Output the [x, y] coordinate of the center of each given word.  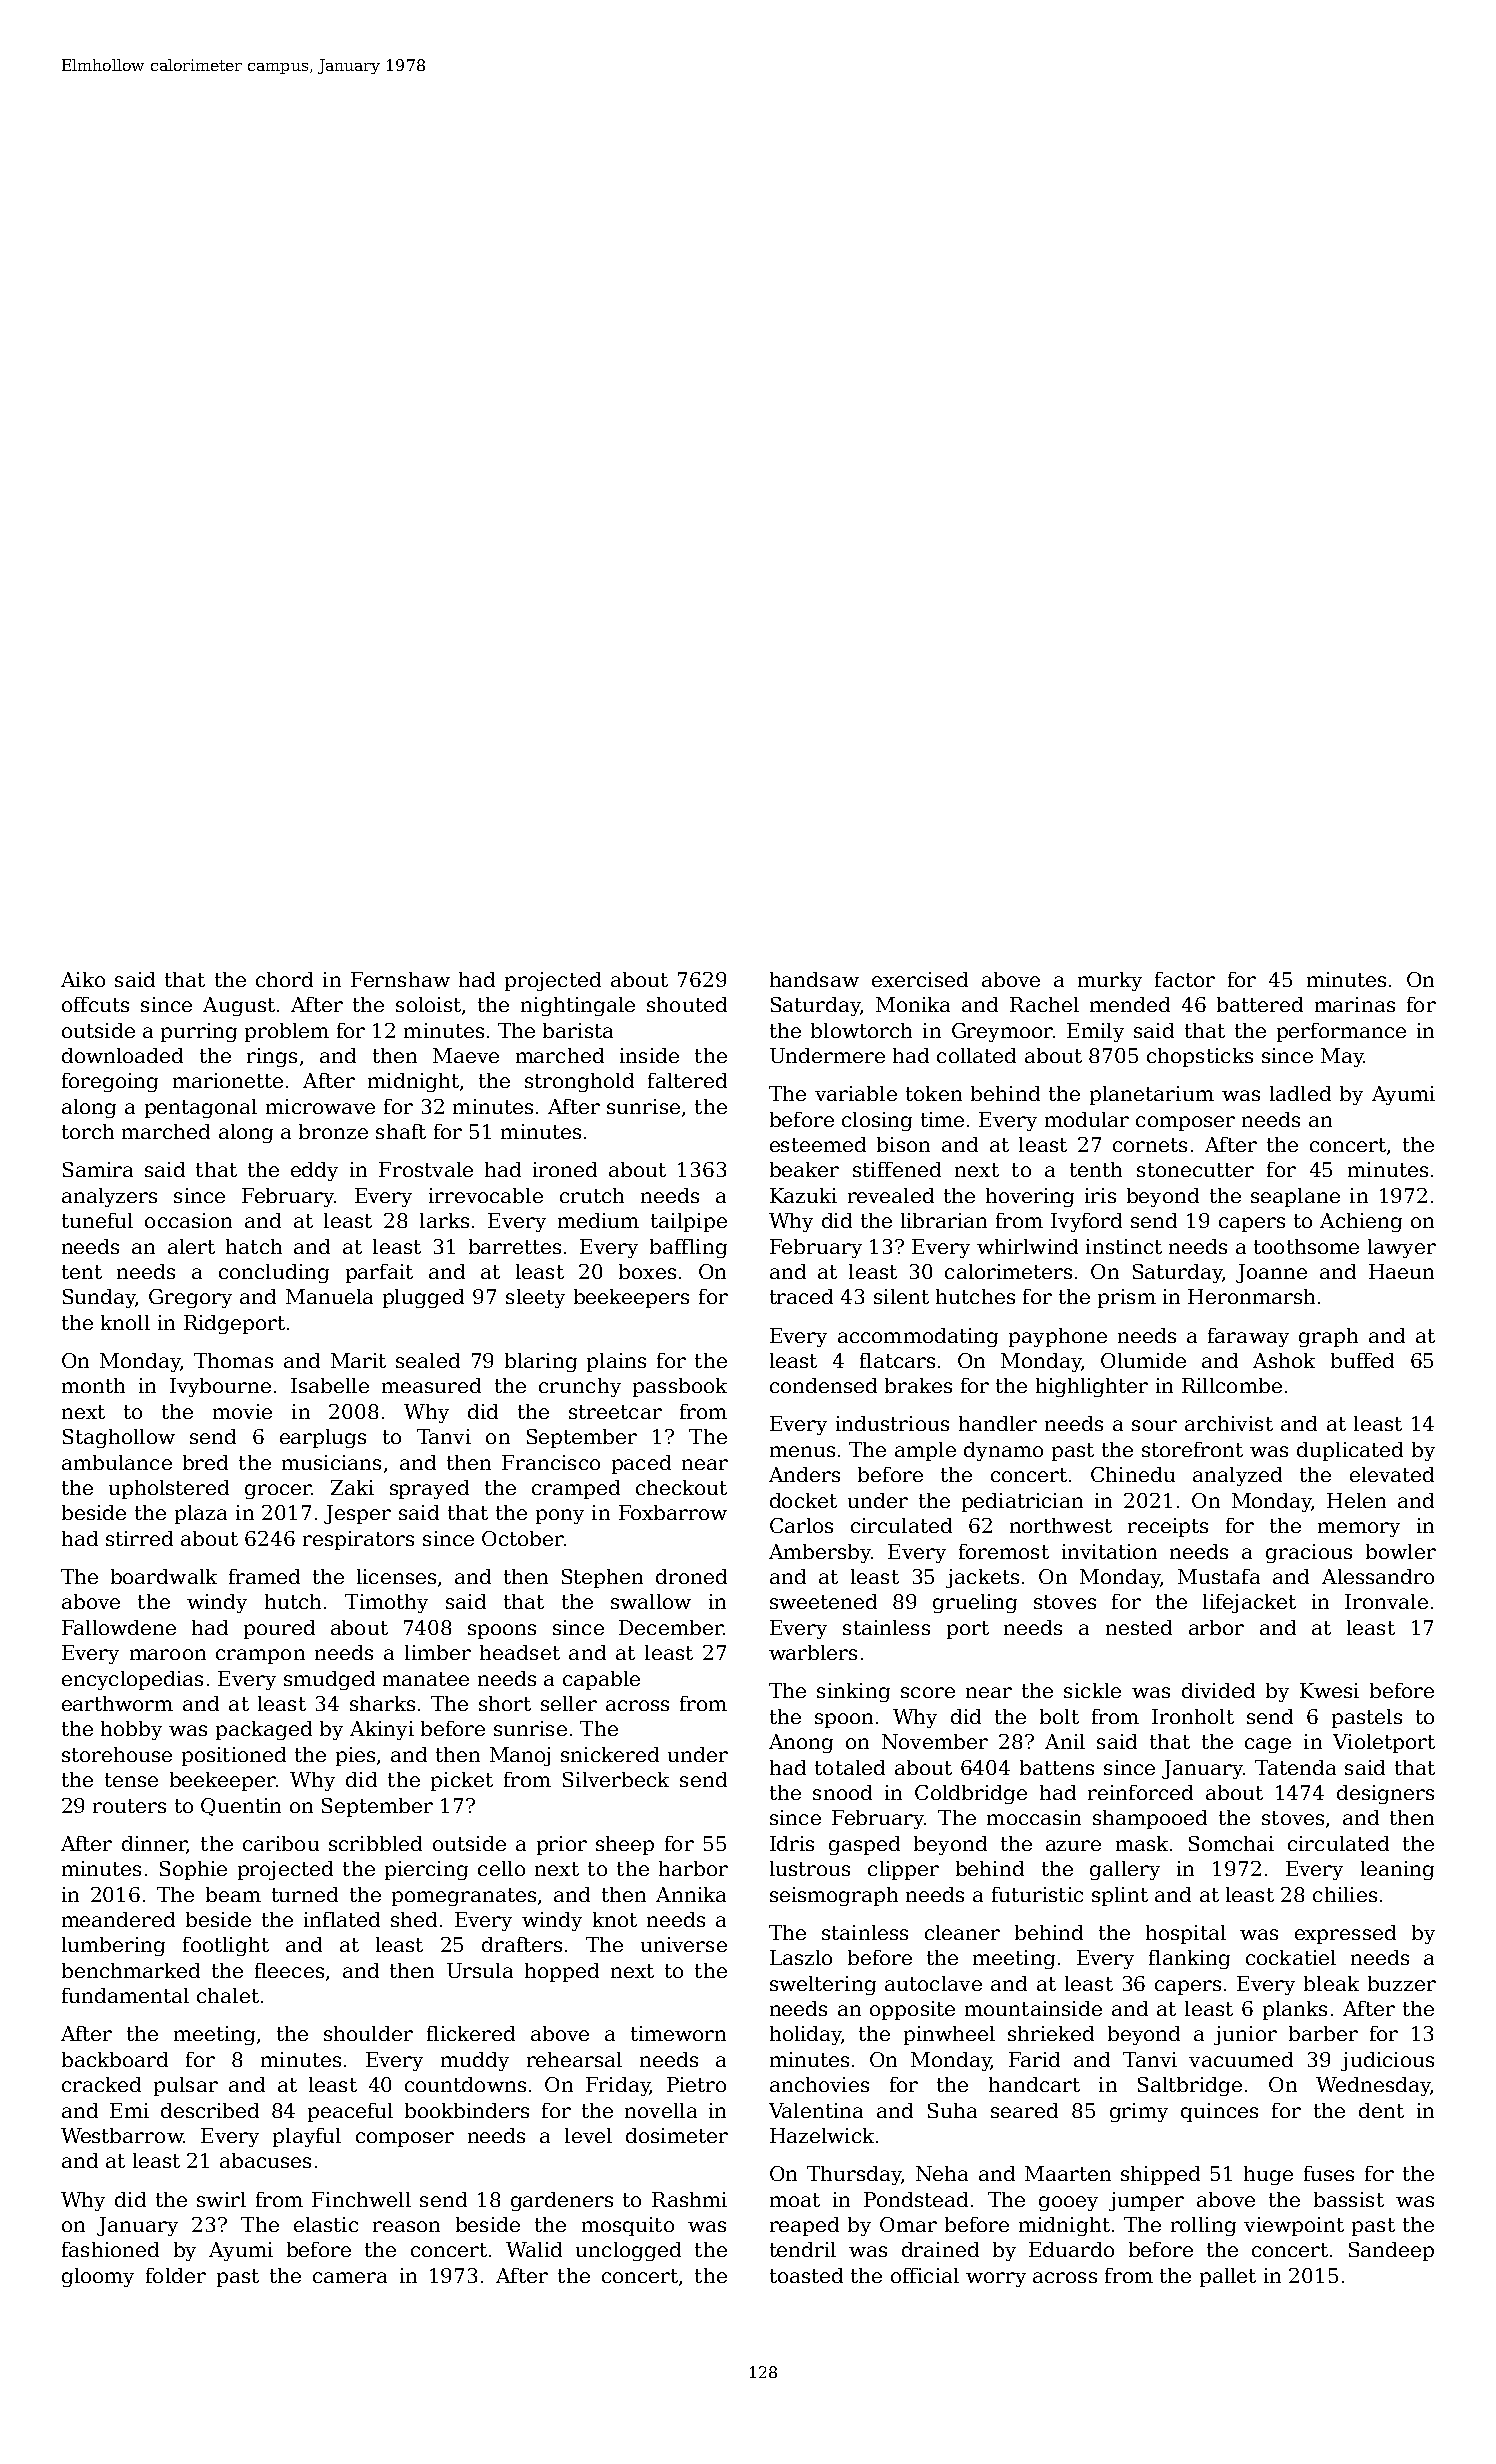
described [210, 2110]
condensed [823, 1385]
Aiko [83, 979]
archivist [1229, 1423]
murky [1110, 981]
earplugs [323, 1438]
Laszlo [801, 1957]
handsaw [814, 979]
